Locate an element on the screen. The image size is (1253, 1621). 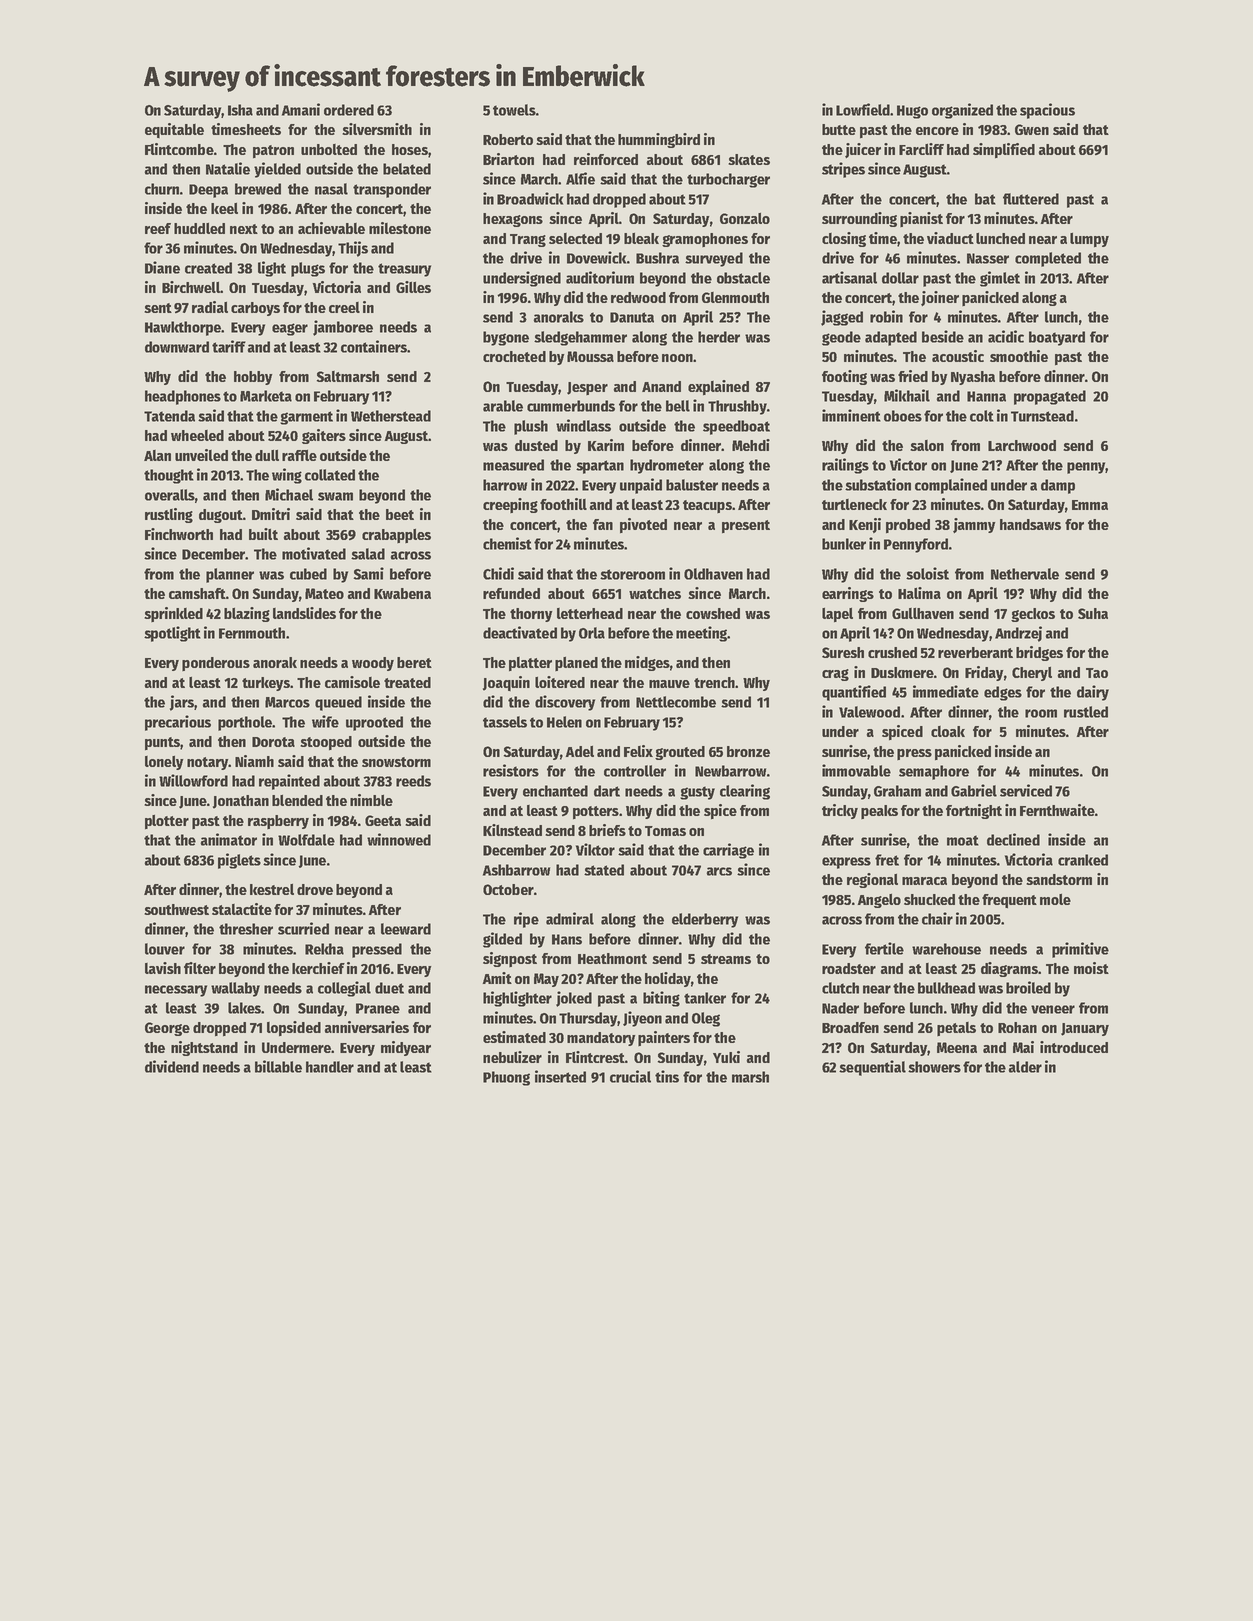
pivoted is located at coordinates (643, 525).
